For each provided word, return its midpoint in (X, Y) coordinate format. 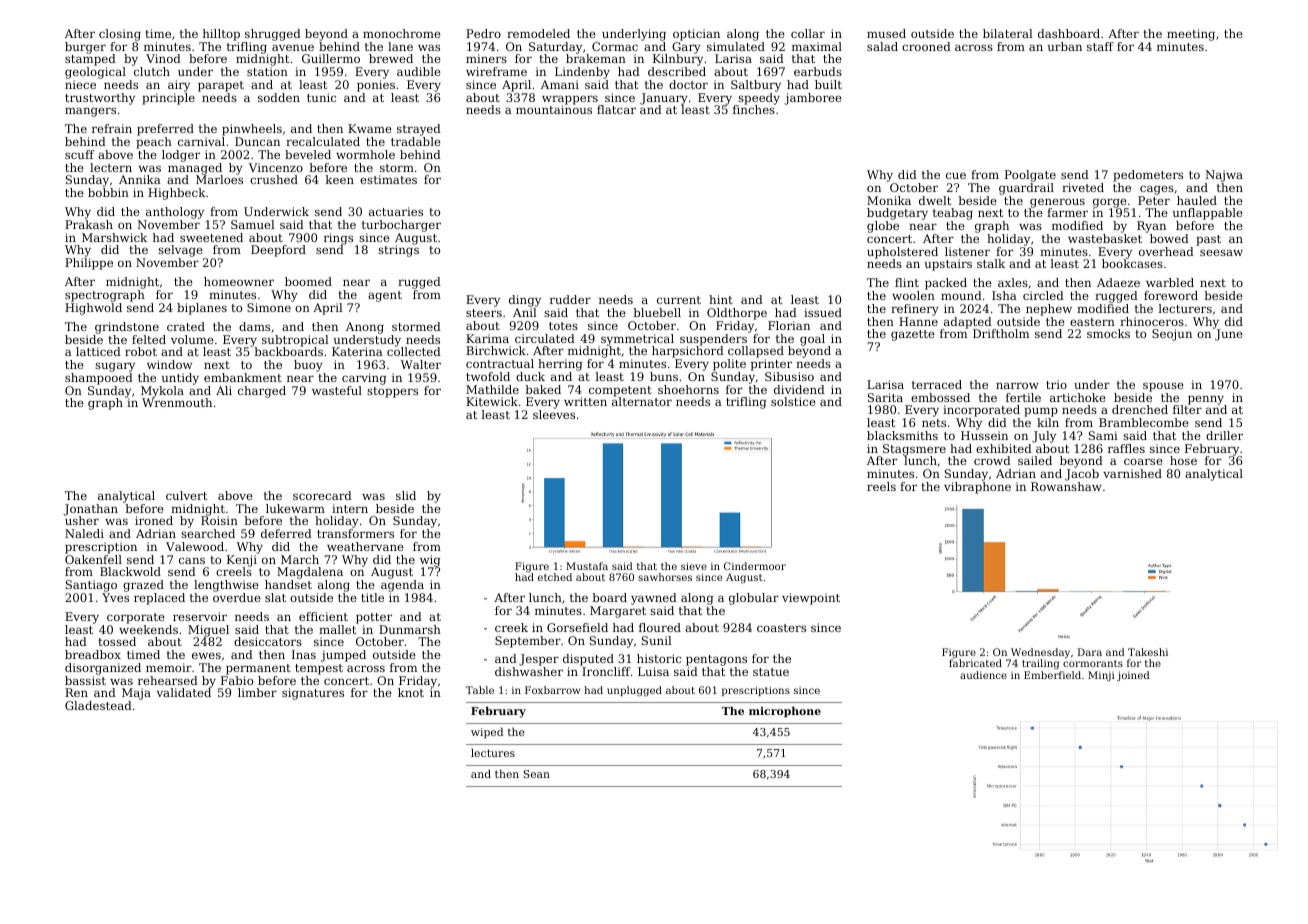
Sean (536, 774)
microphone (785, 712)
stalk (991, 263)
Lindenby (582, 73)
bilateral (1008, 33)
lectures (493, 753)
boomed (308, 281)
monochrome (402, 33)
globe (883, 227)
